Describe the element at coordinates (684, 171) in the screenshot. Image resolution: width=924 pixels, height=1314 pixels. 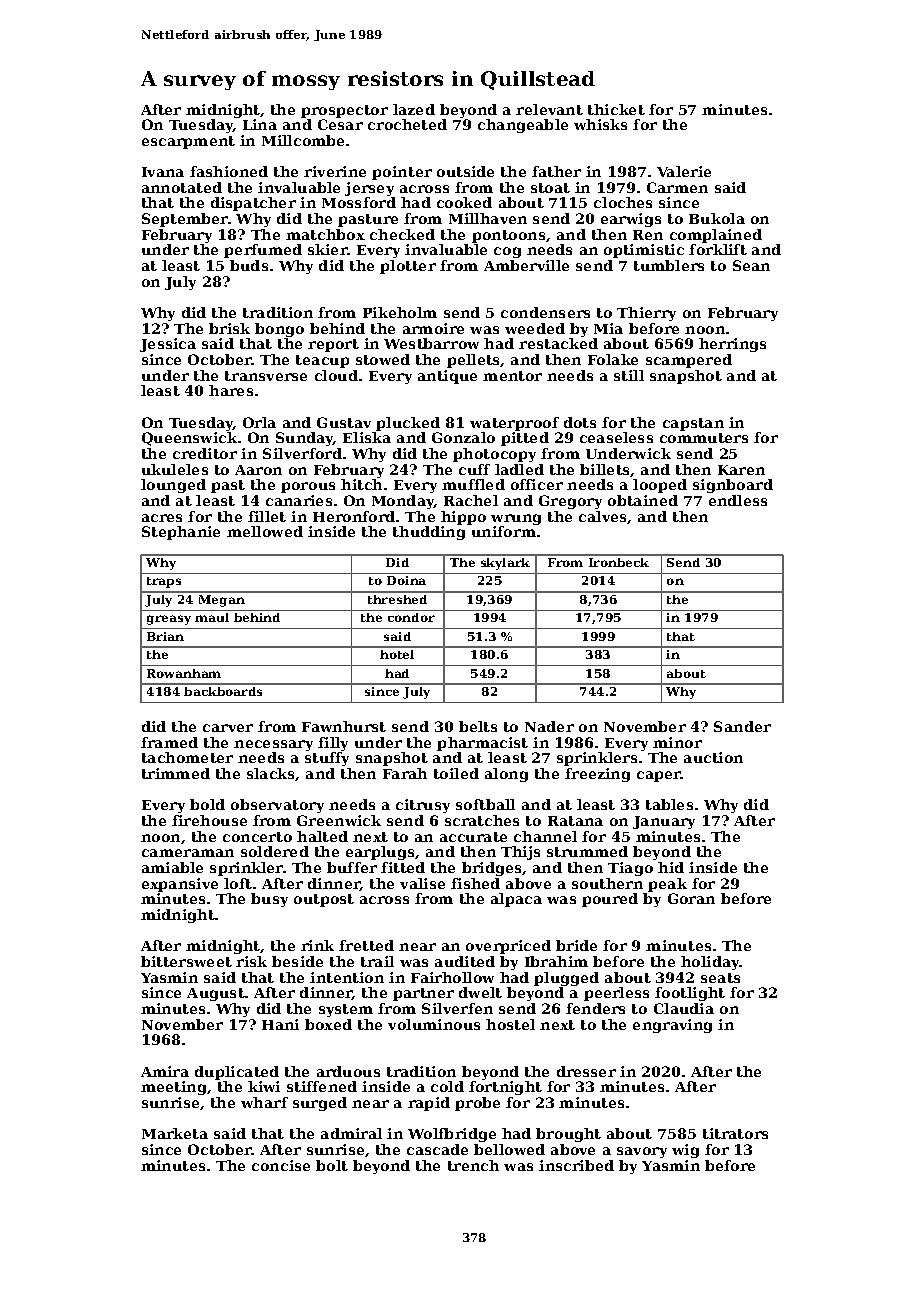
I see `Valerie` at that location.
